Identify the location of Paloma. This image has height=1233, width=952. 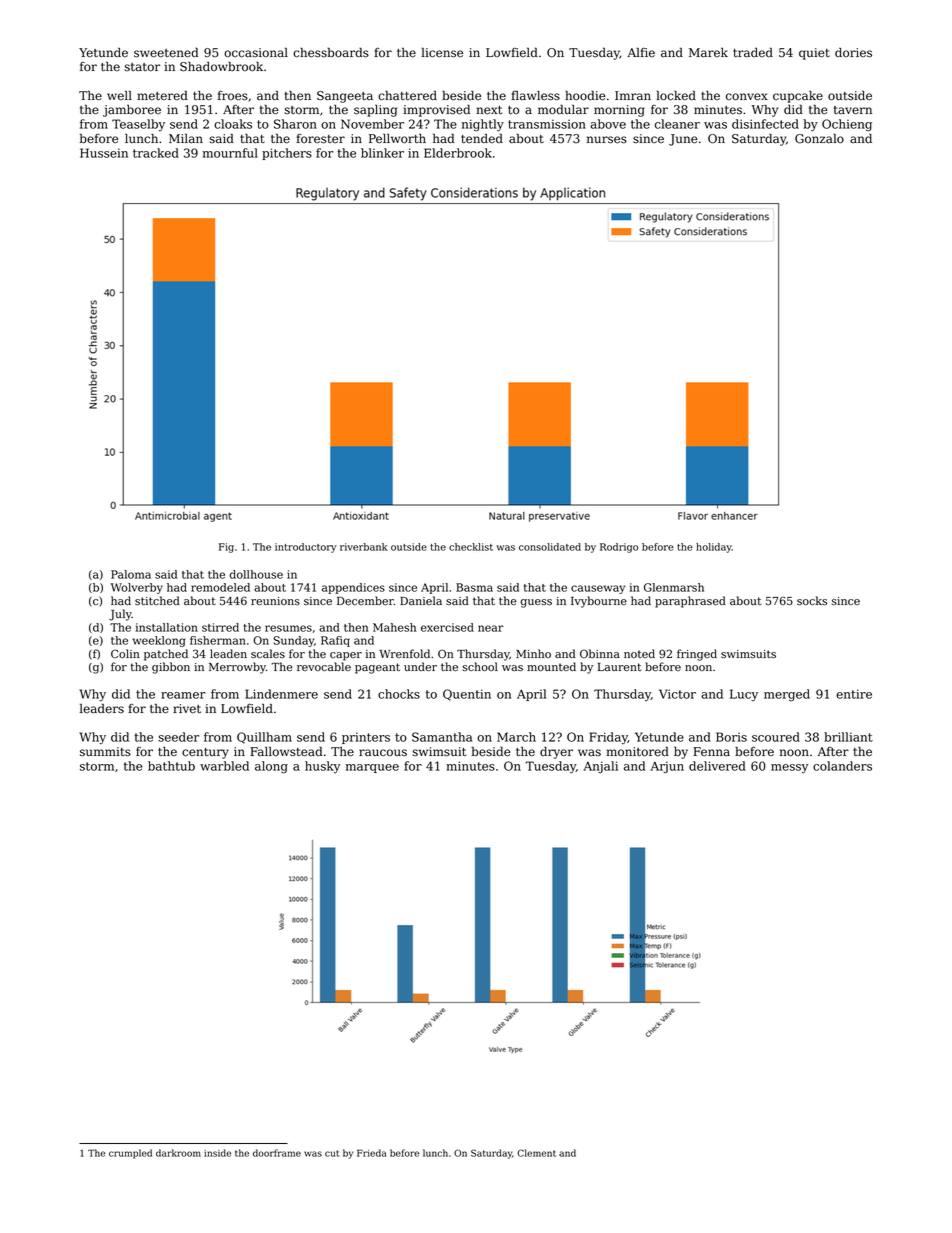
(131, 574).
